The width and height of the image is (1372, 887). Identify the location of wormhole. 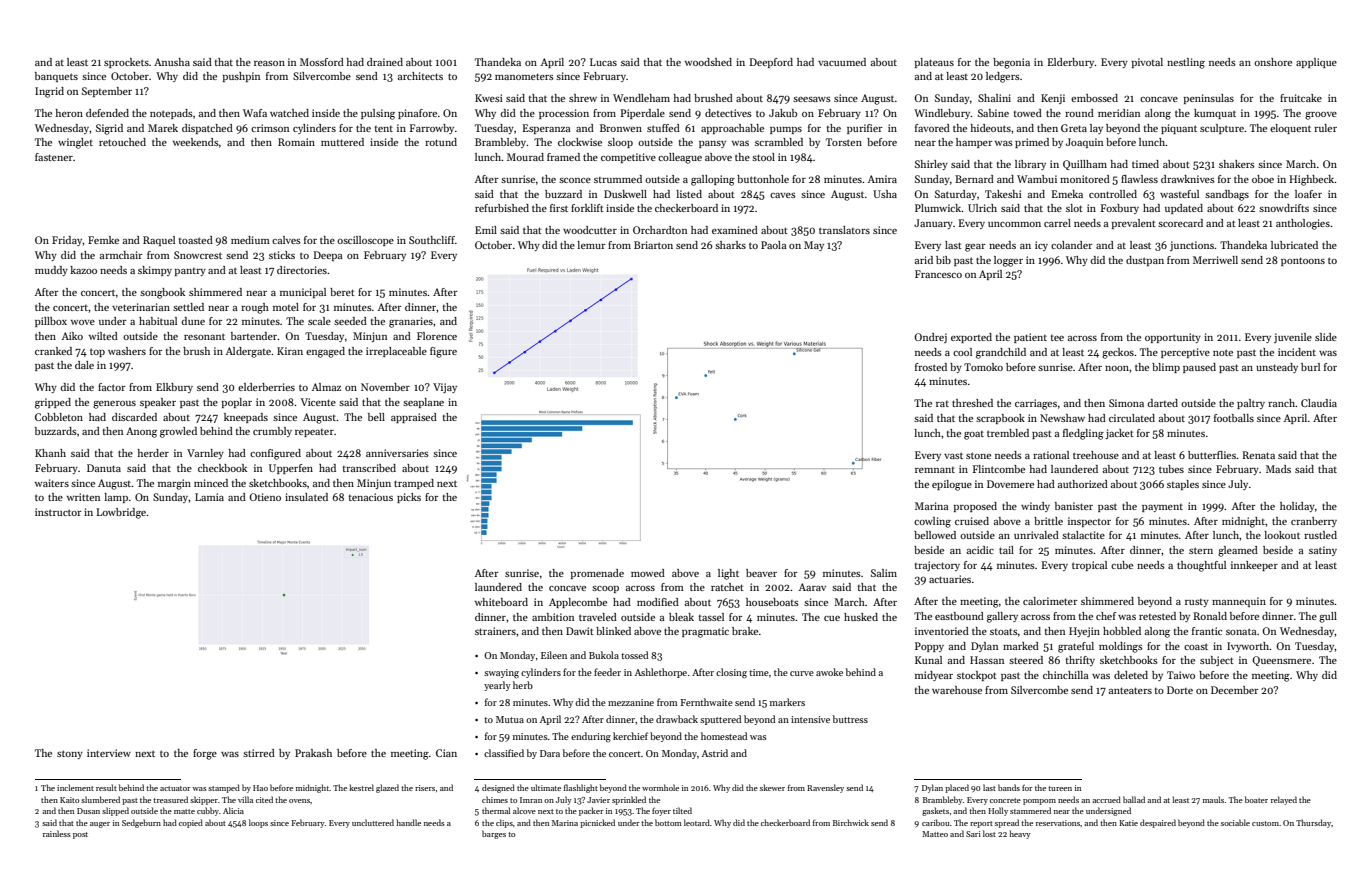
(660, 787).
